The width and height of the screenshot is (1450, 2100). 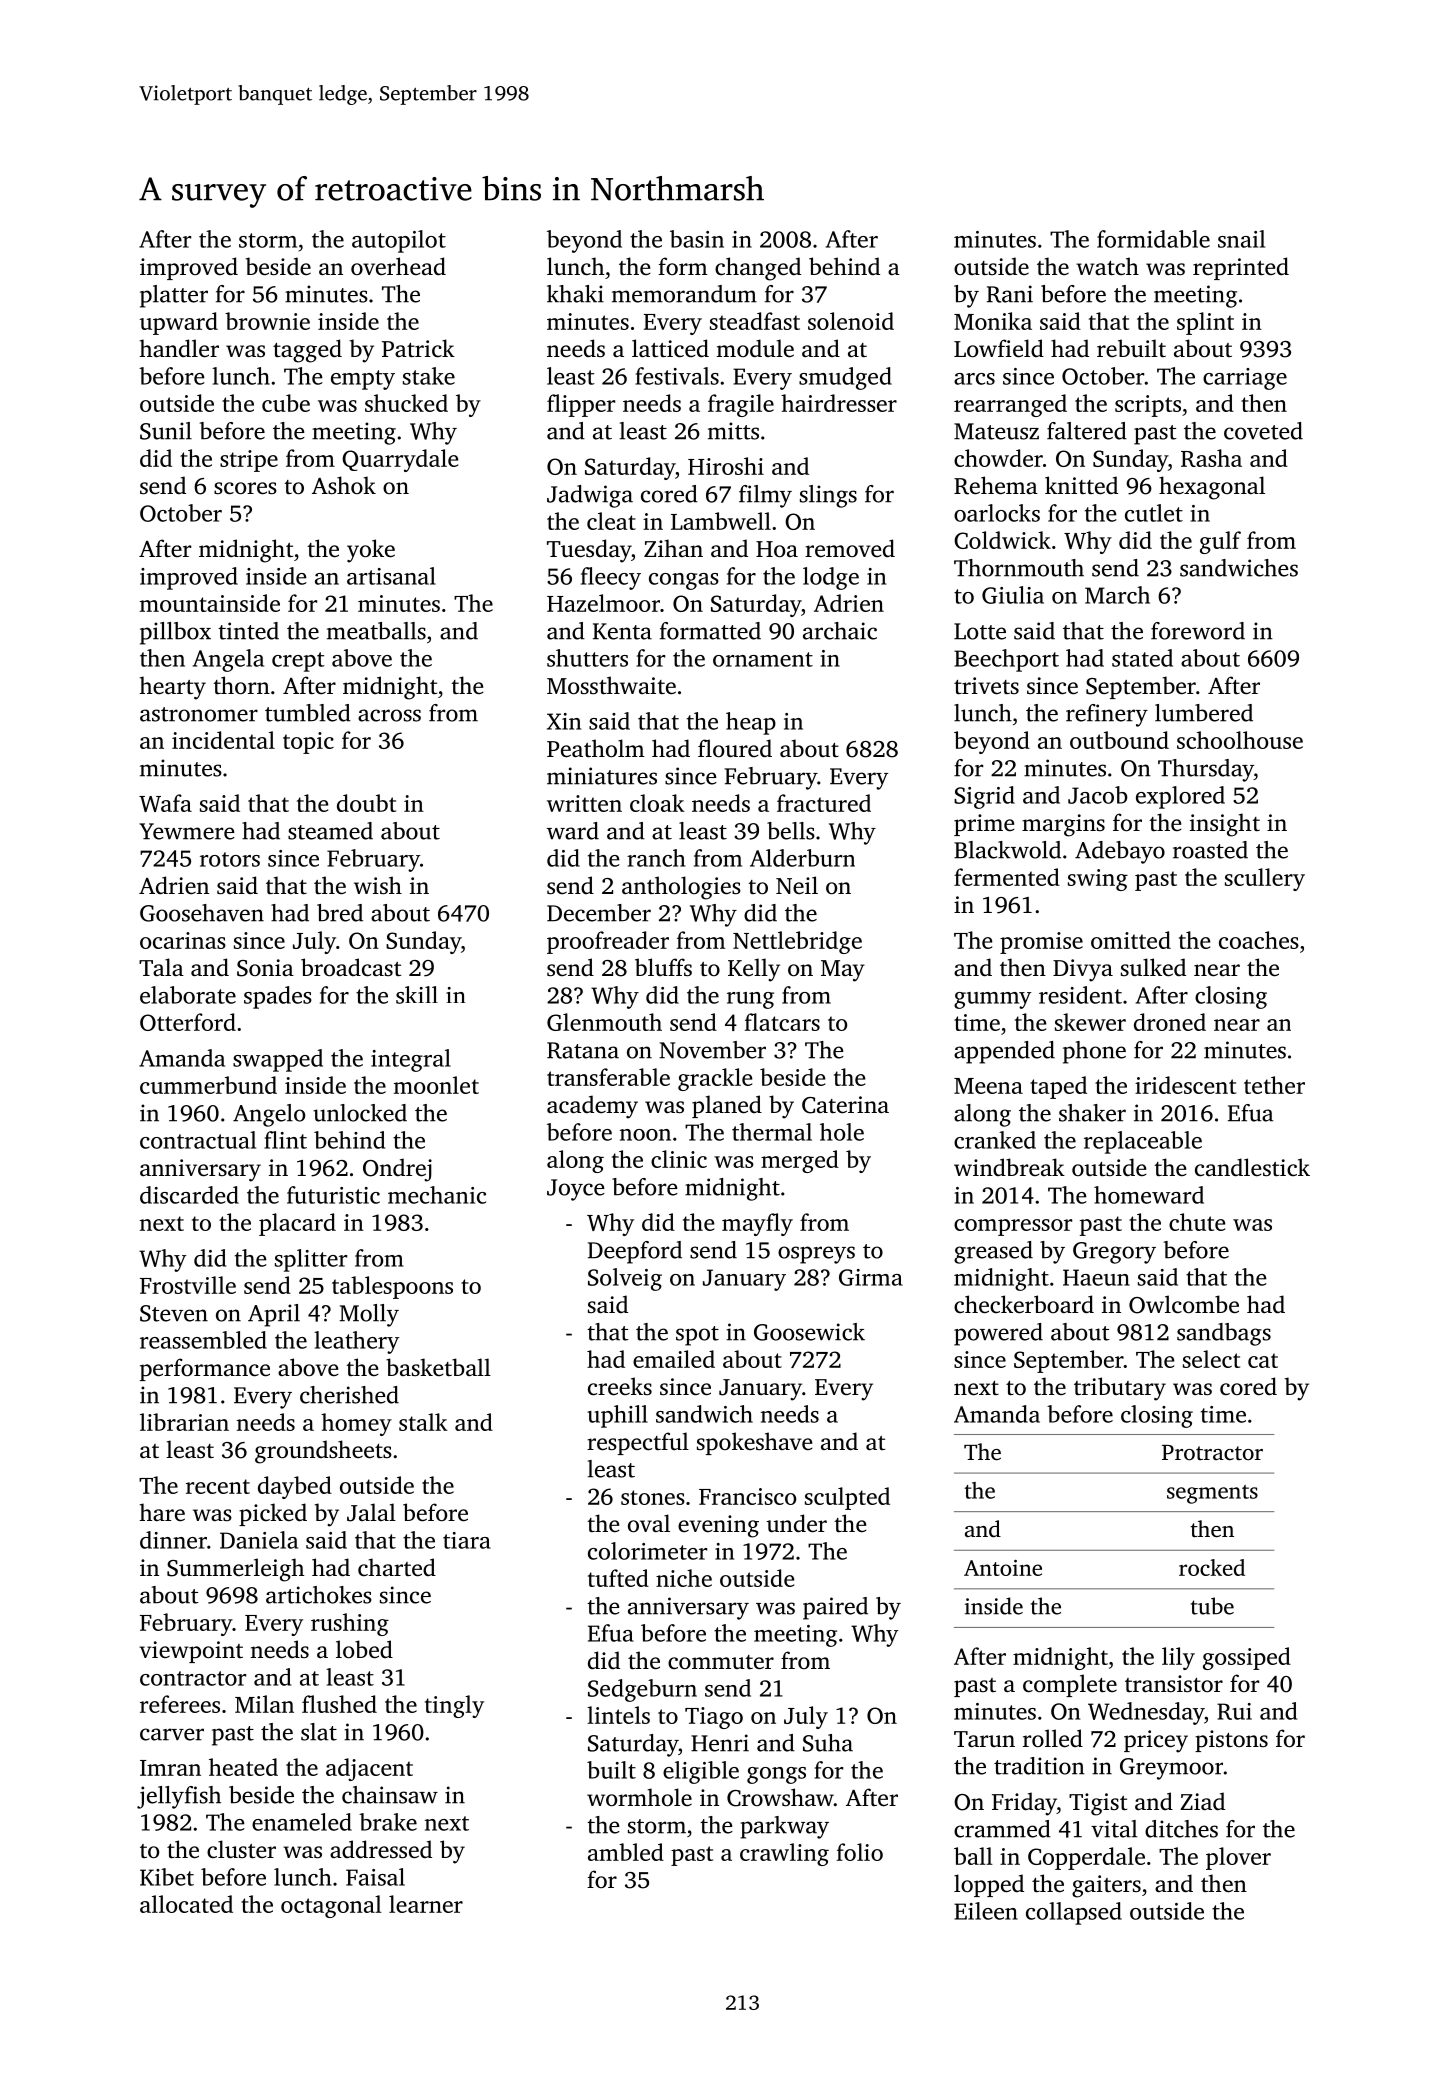 I want to click on basin, so click(x=697, y=239).
